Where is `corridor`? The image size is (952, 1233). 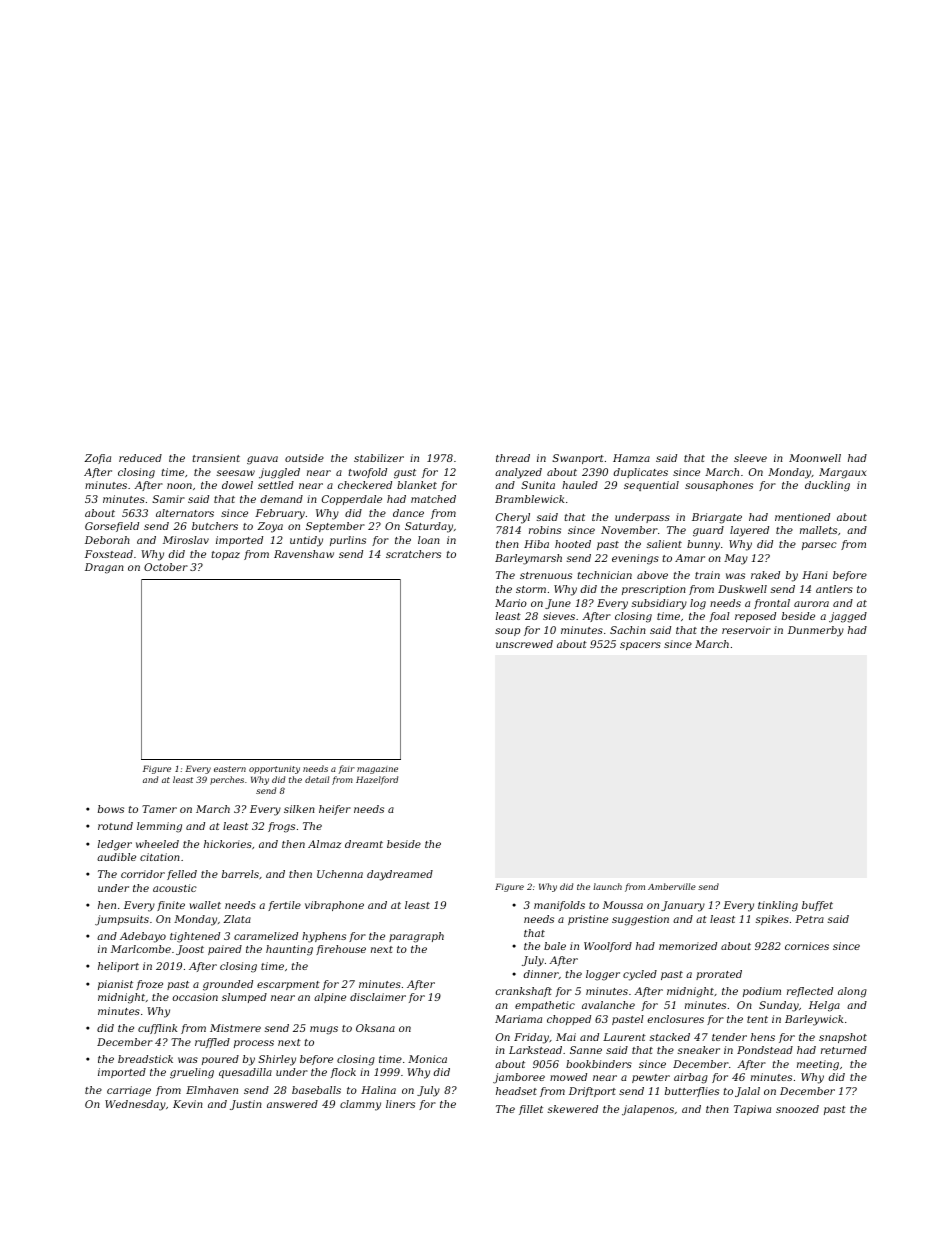
corridor is located at coordinates (143, 874).
